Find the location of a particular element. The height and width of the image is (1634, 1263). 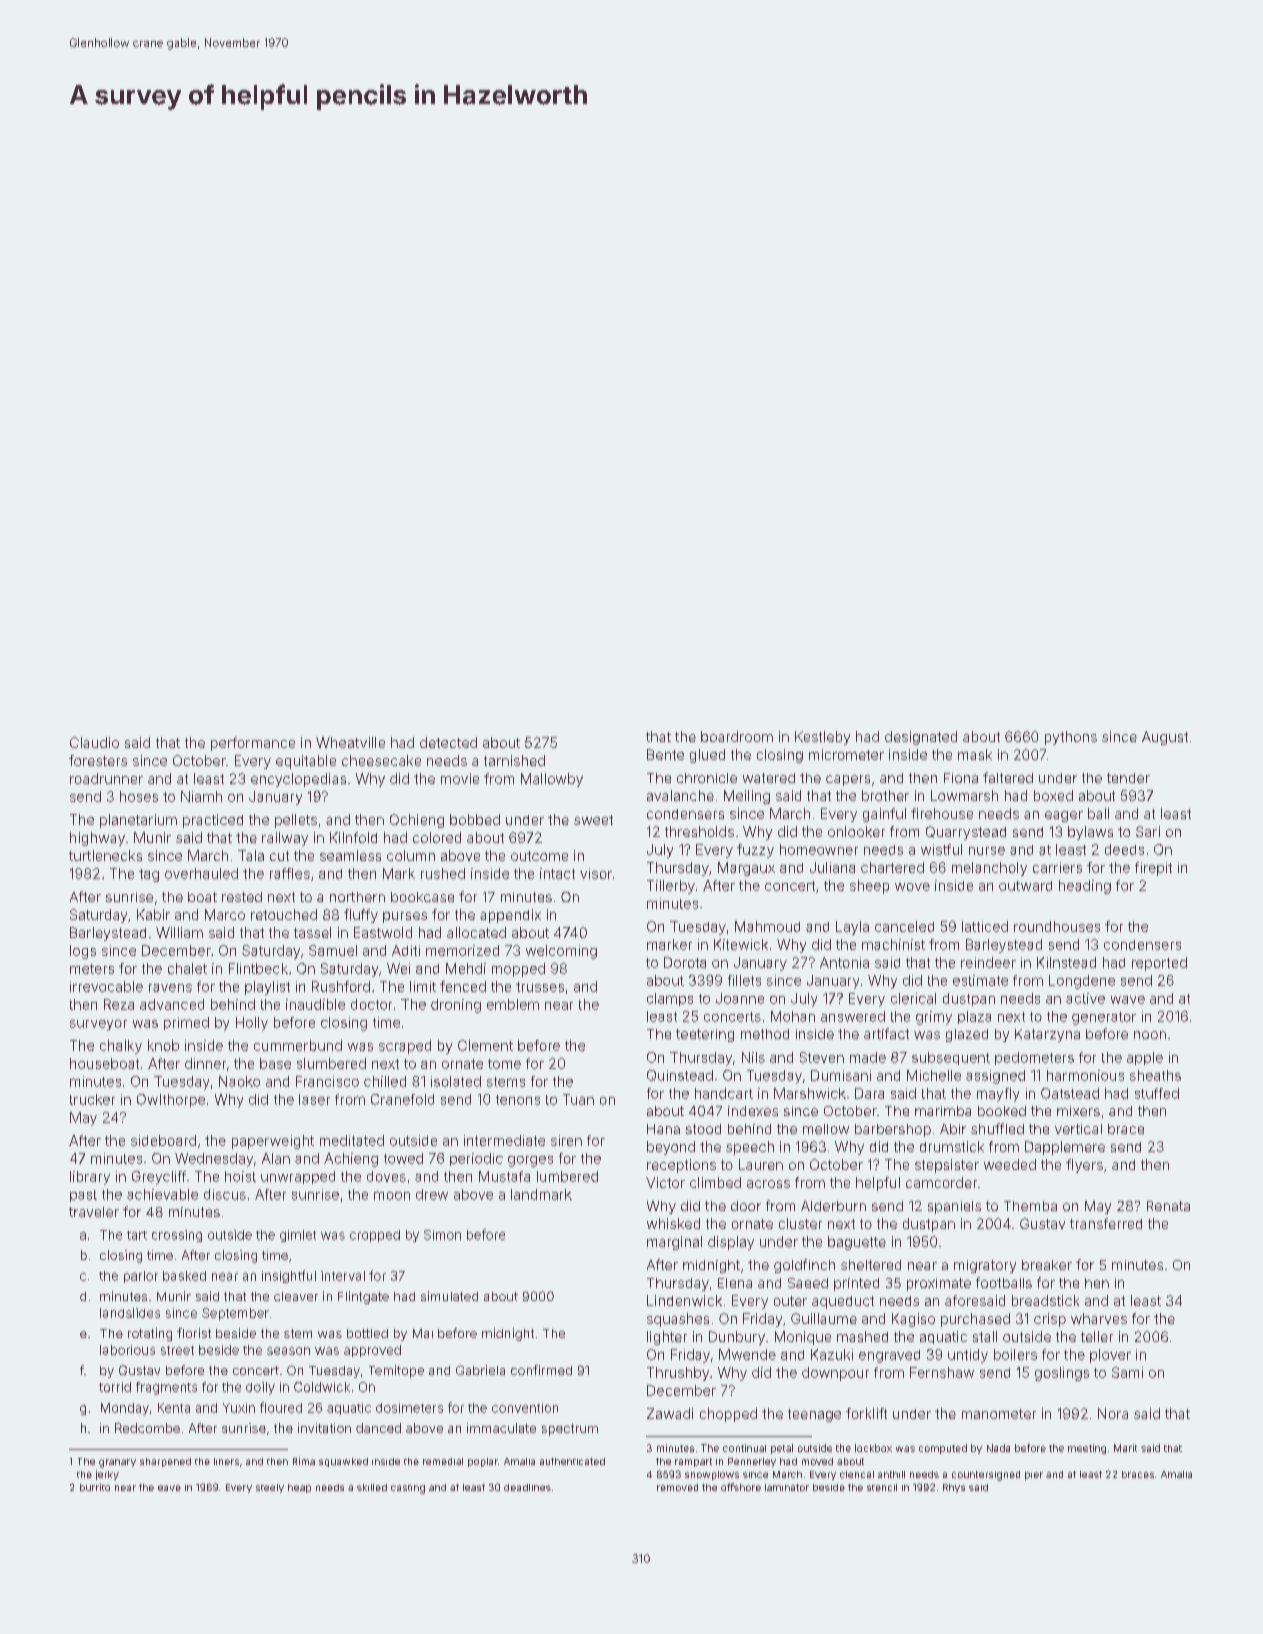

pythons is located at coordinates (1071, 738).
